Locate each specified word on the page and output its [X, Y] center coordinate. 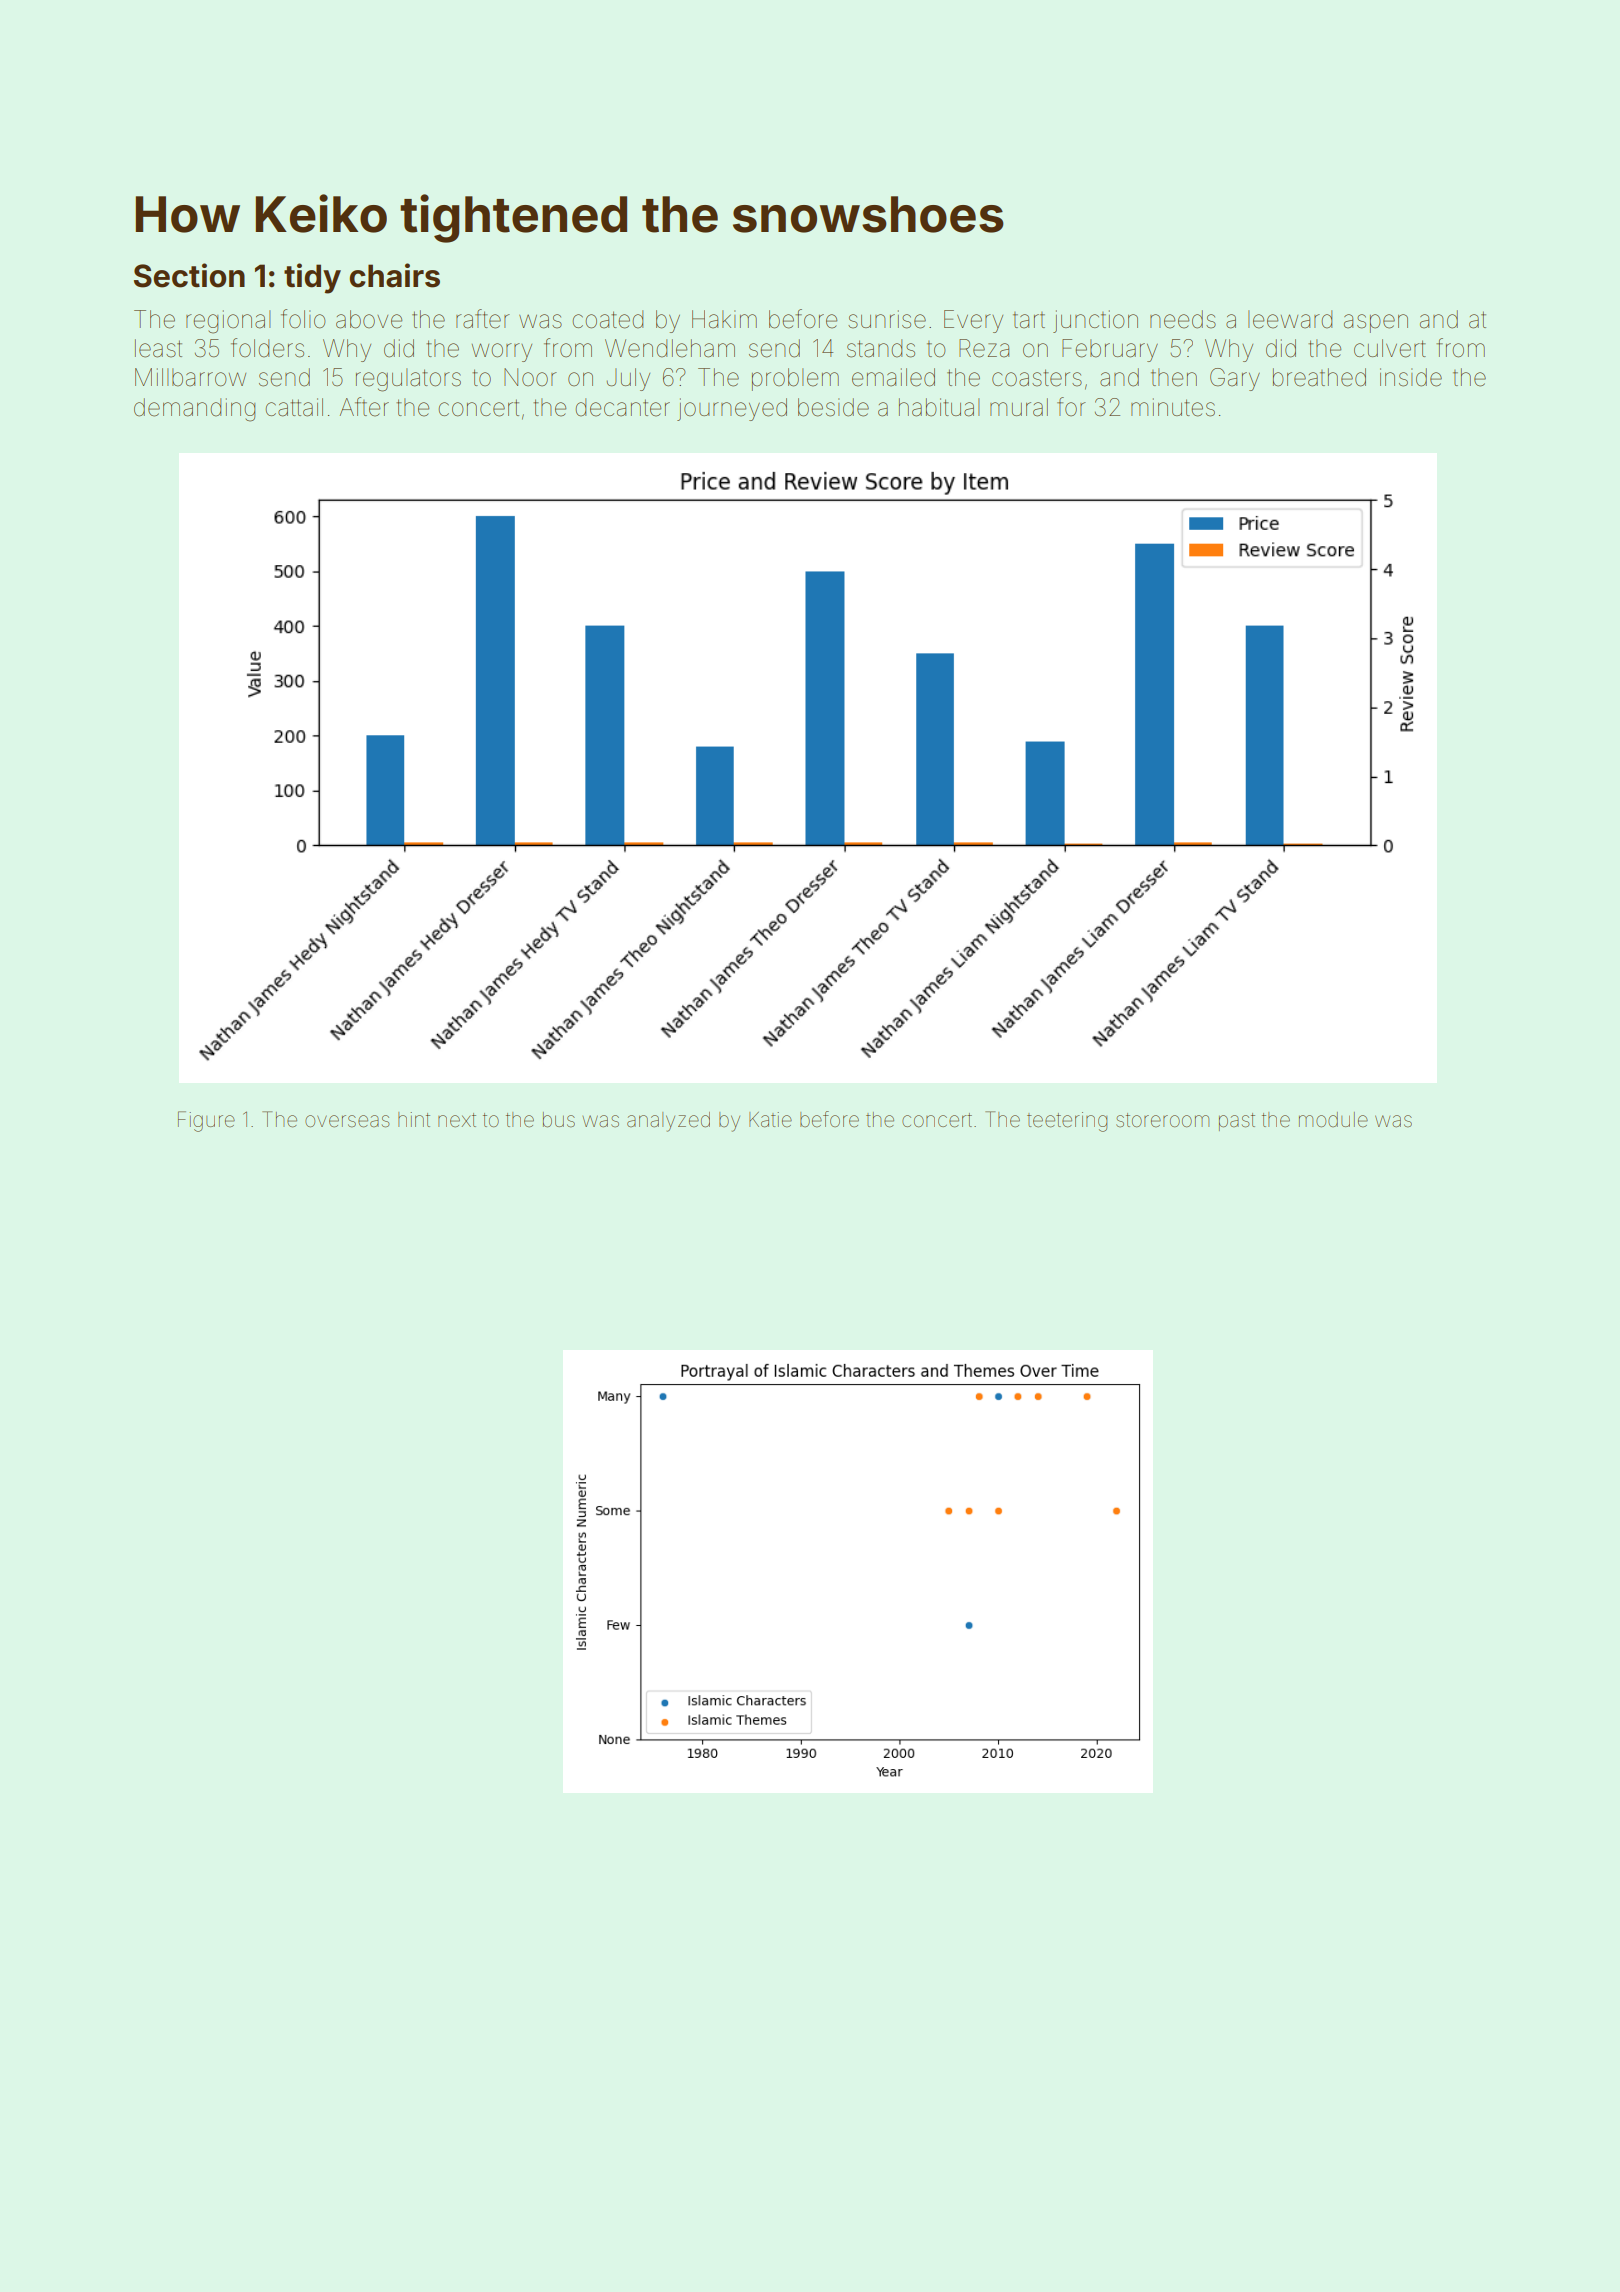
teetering [1067, 1122]
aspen [1376, 323]
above [369, 319]
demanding [194, 410]
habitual [939, 407]
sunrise [887, 319]
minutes [1173, 407]
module [1333, 1119]
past [1237, 1122]
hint [414, 1119]
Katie [770, 1119]
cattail [294, 407]
